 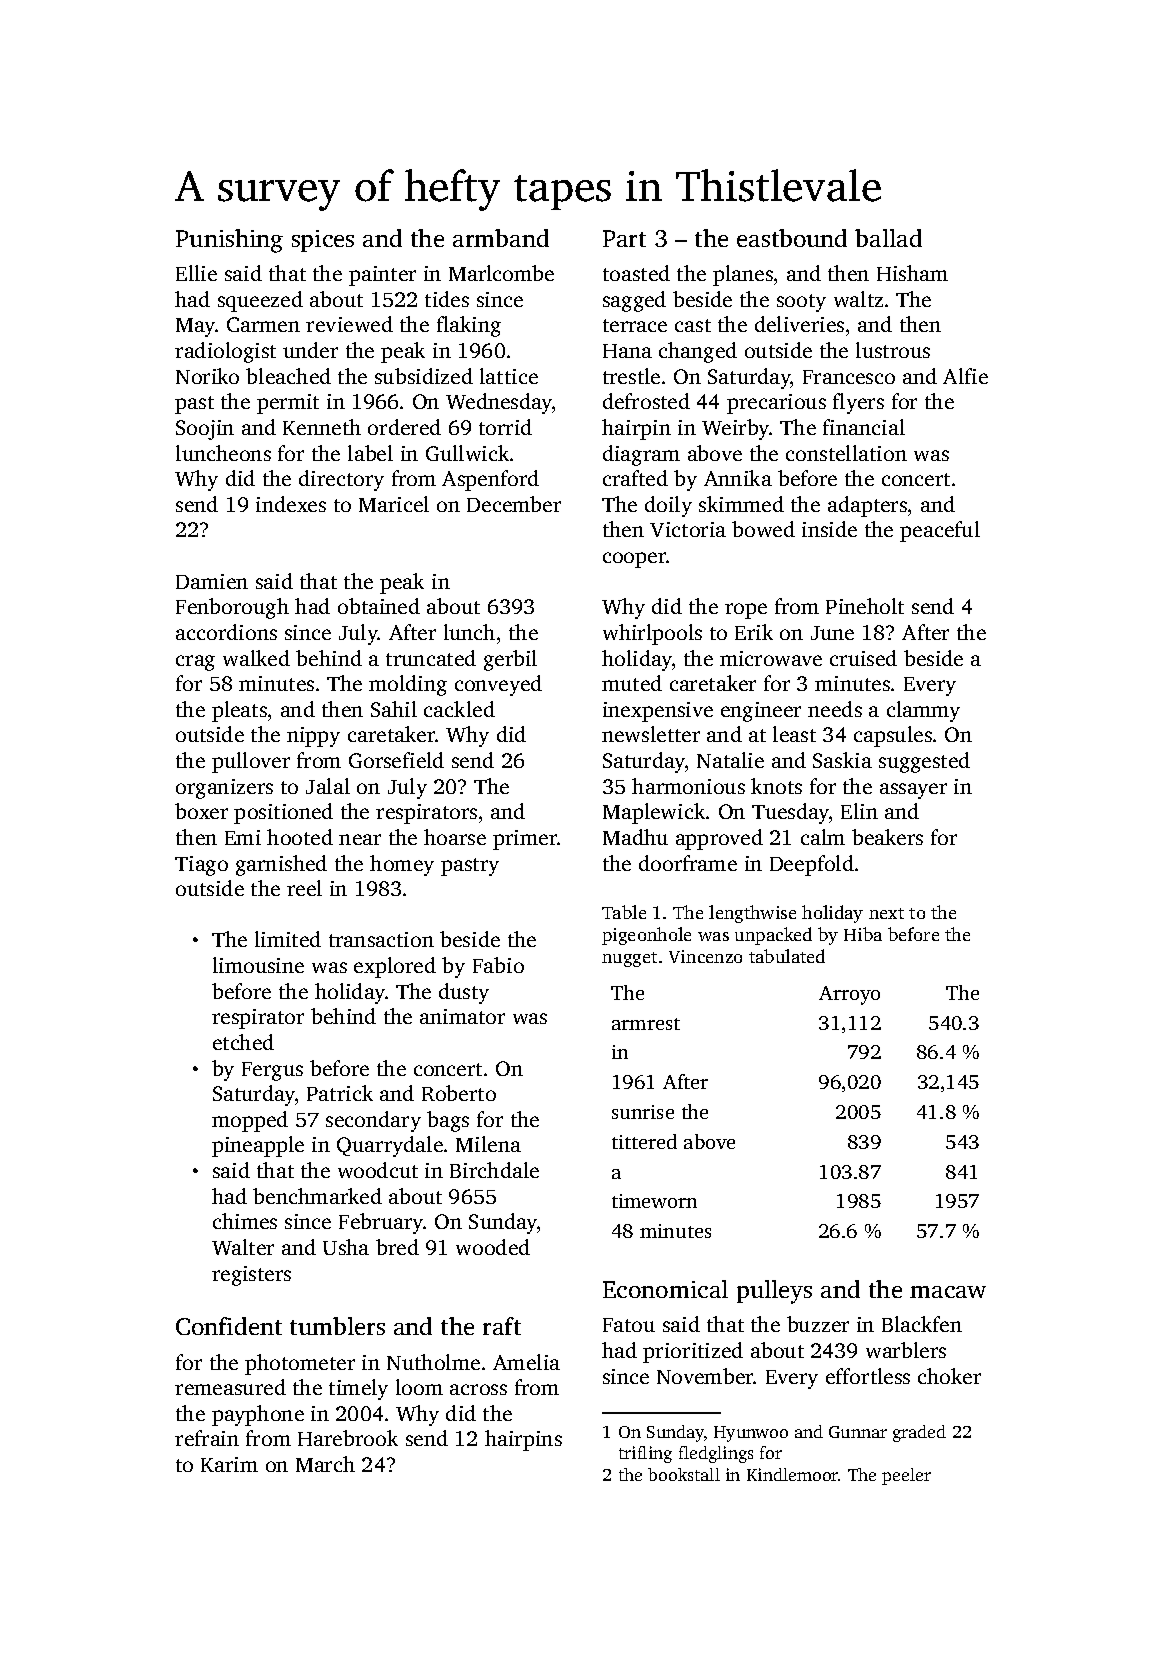 I want to click on bowed, so click(x=763, y=529).
